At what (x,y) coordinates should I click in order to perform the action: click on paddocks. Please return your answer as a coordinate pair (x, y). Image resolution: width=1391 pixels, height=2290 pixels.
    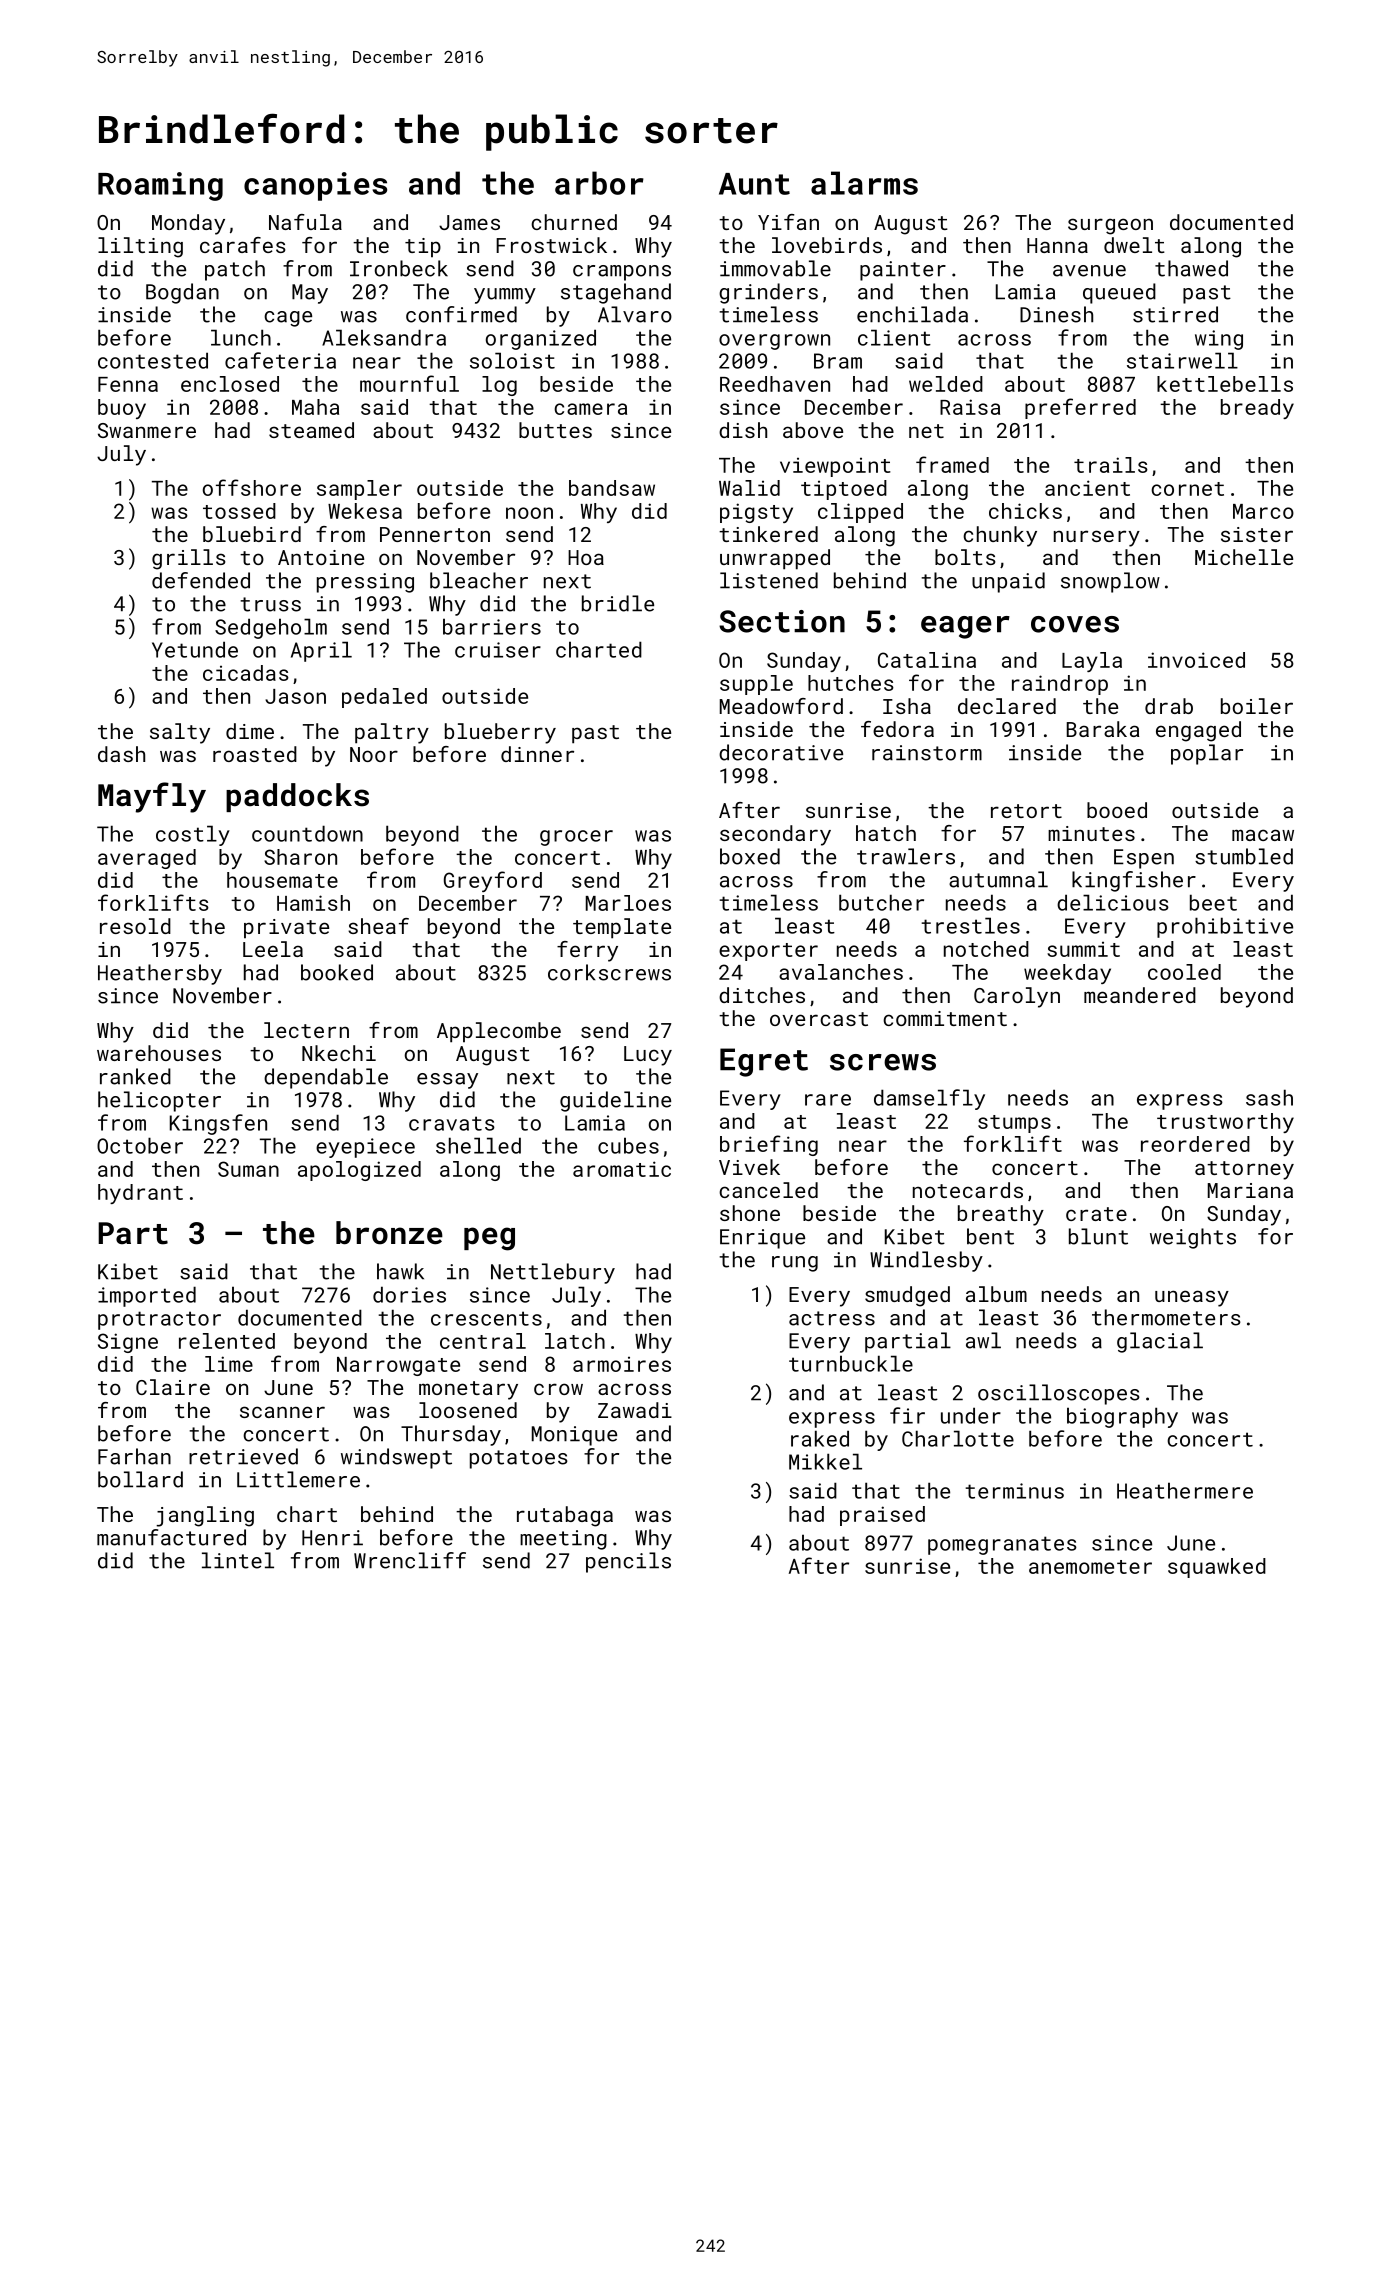
    Looking at the image, I should click on (297, 797).
